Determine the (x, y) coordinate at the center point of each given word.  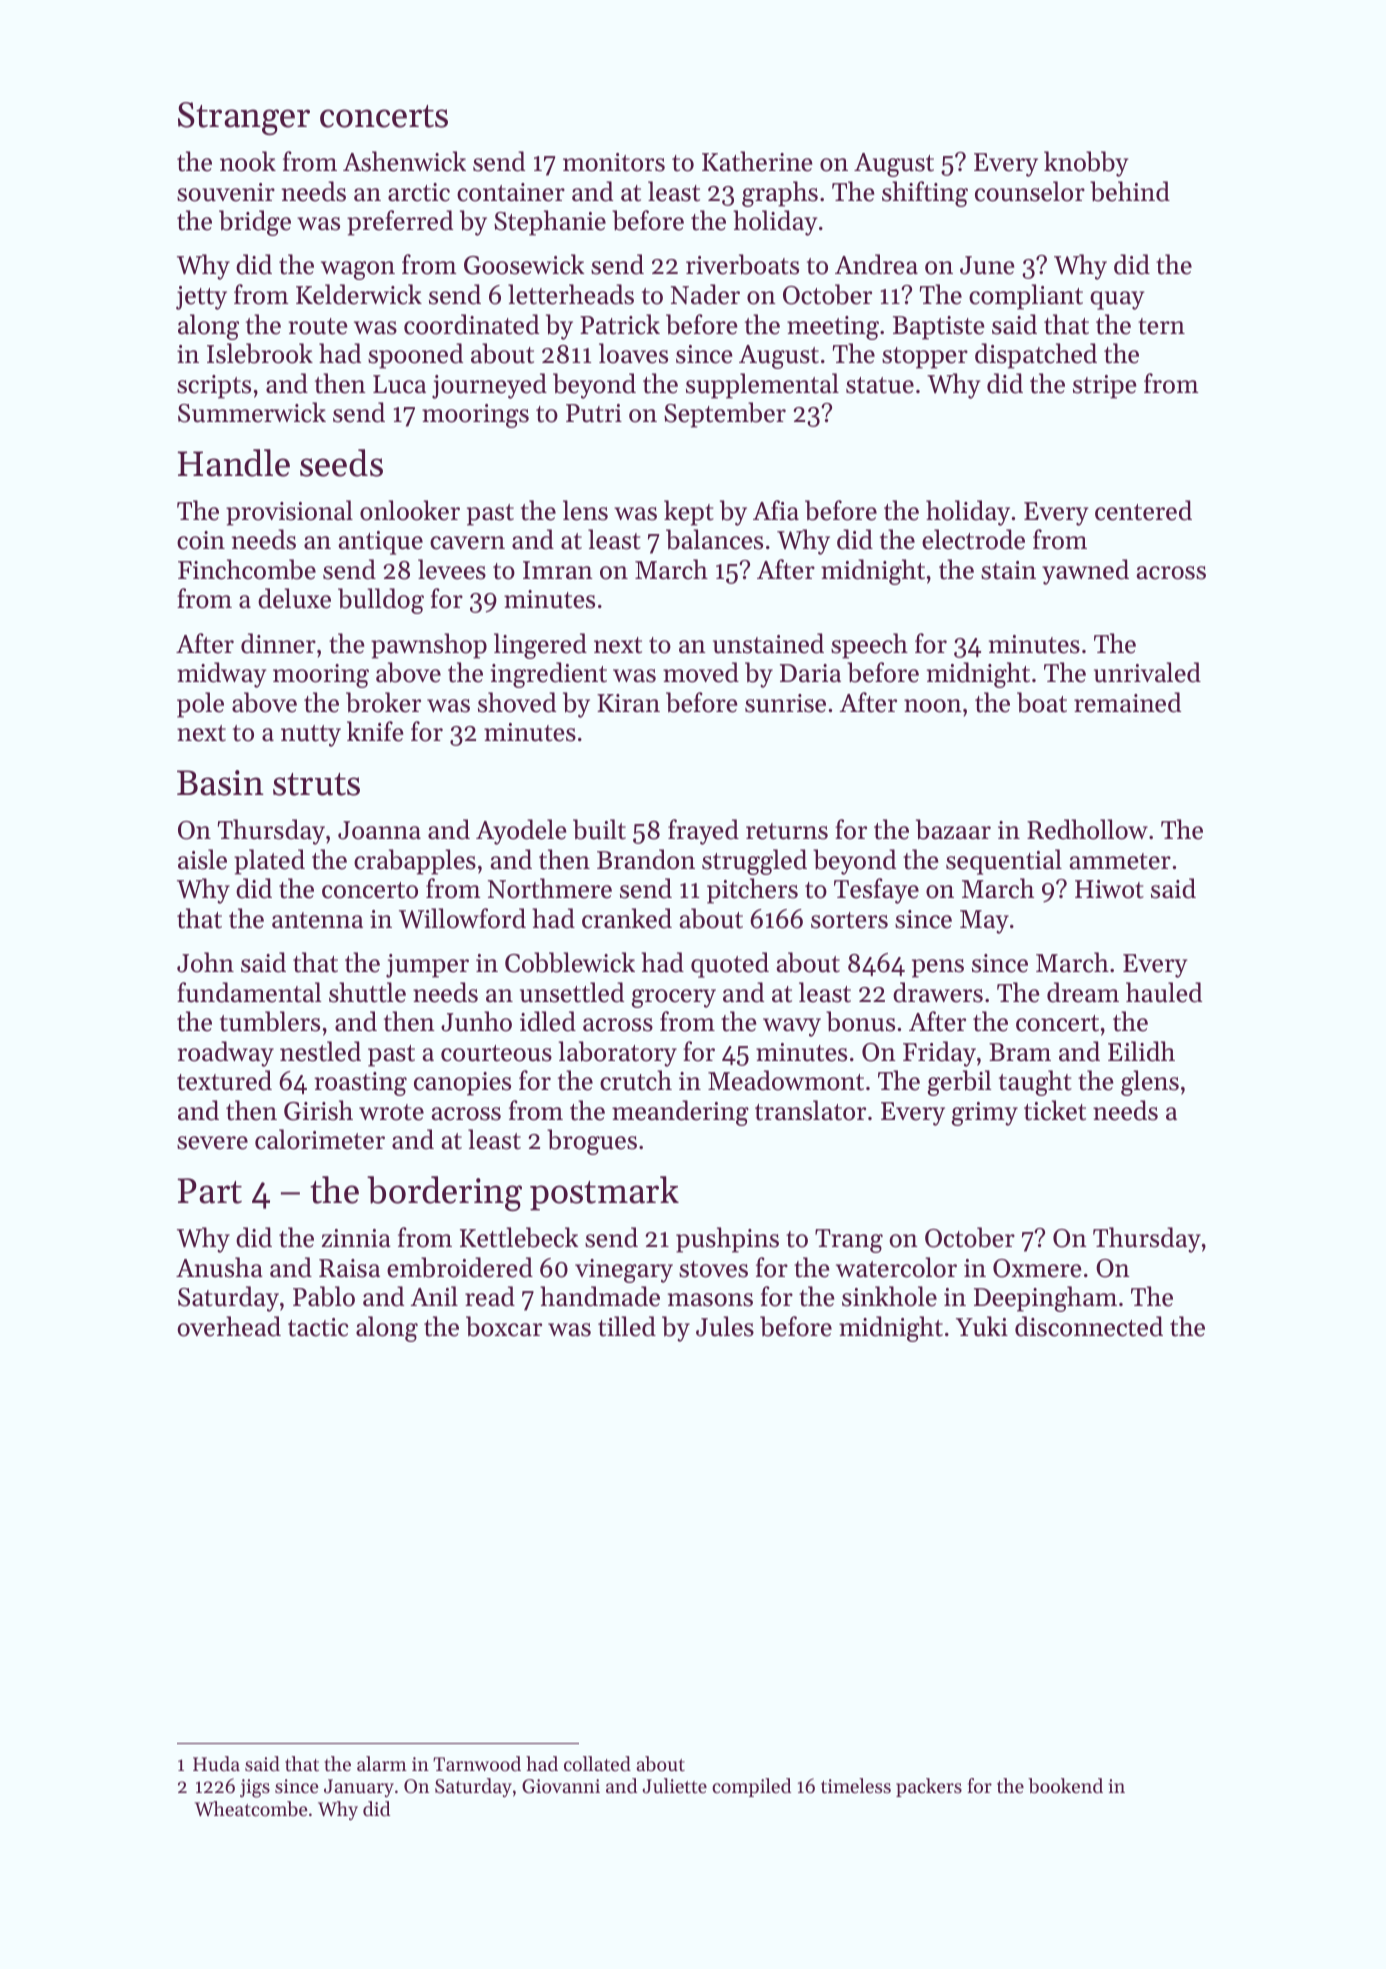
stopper (925, 358)
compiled (751, 1787)
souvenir (226, 192)
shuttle (367, 992)
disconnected (1089, 1326)
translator (810, 1110)
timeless (856, 1786)
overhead (229, 1326)
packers (929, 1787)
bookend (1065, 1786)
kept (689, 513)
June (987, 265)
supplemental (762, 386)
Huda (216, 1763)
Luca (399, 384)
